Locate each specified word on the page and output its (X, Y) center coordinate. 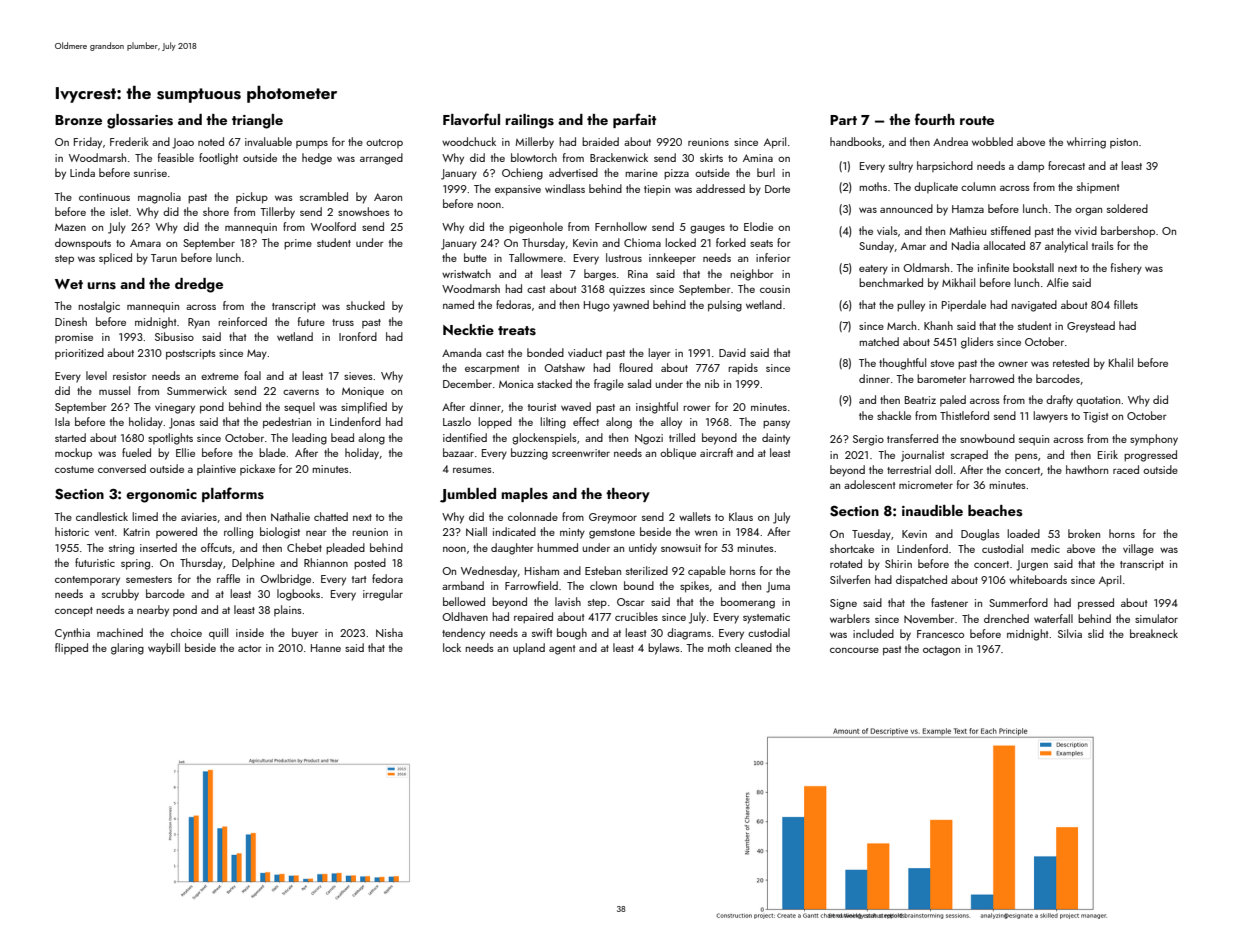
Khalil (1121, 362)
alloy (671, 423)
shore (216, 211)
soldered (1127, 208)
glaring (127, 649)
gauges (707, 229)
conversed (122, 468)
